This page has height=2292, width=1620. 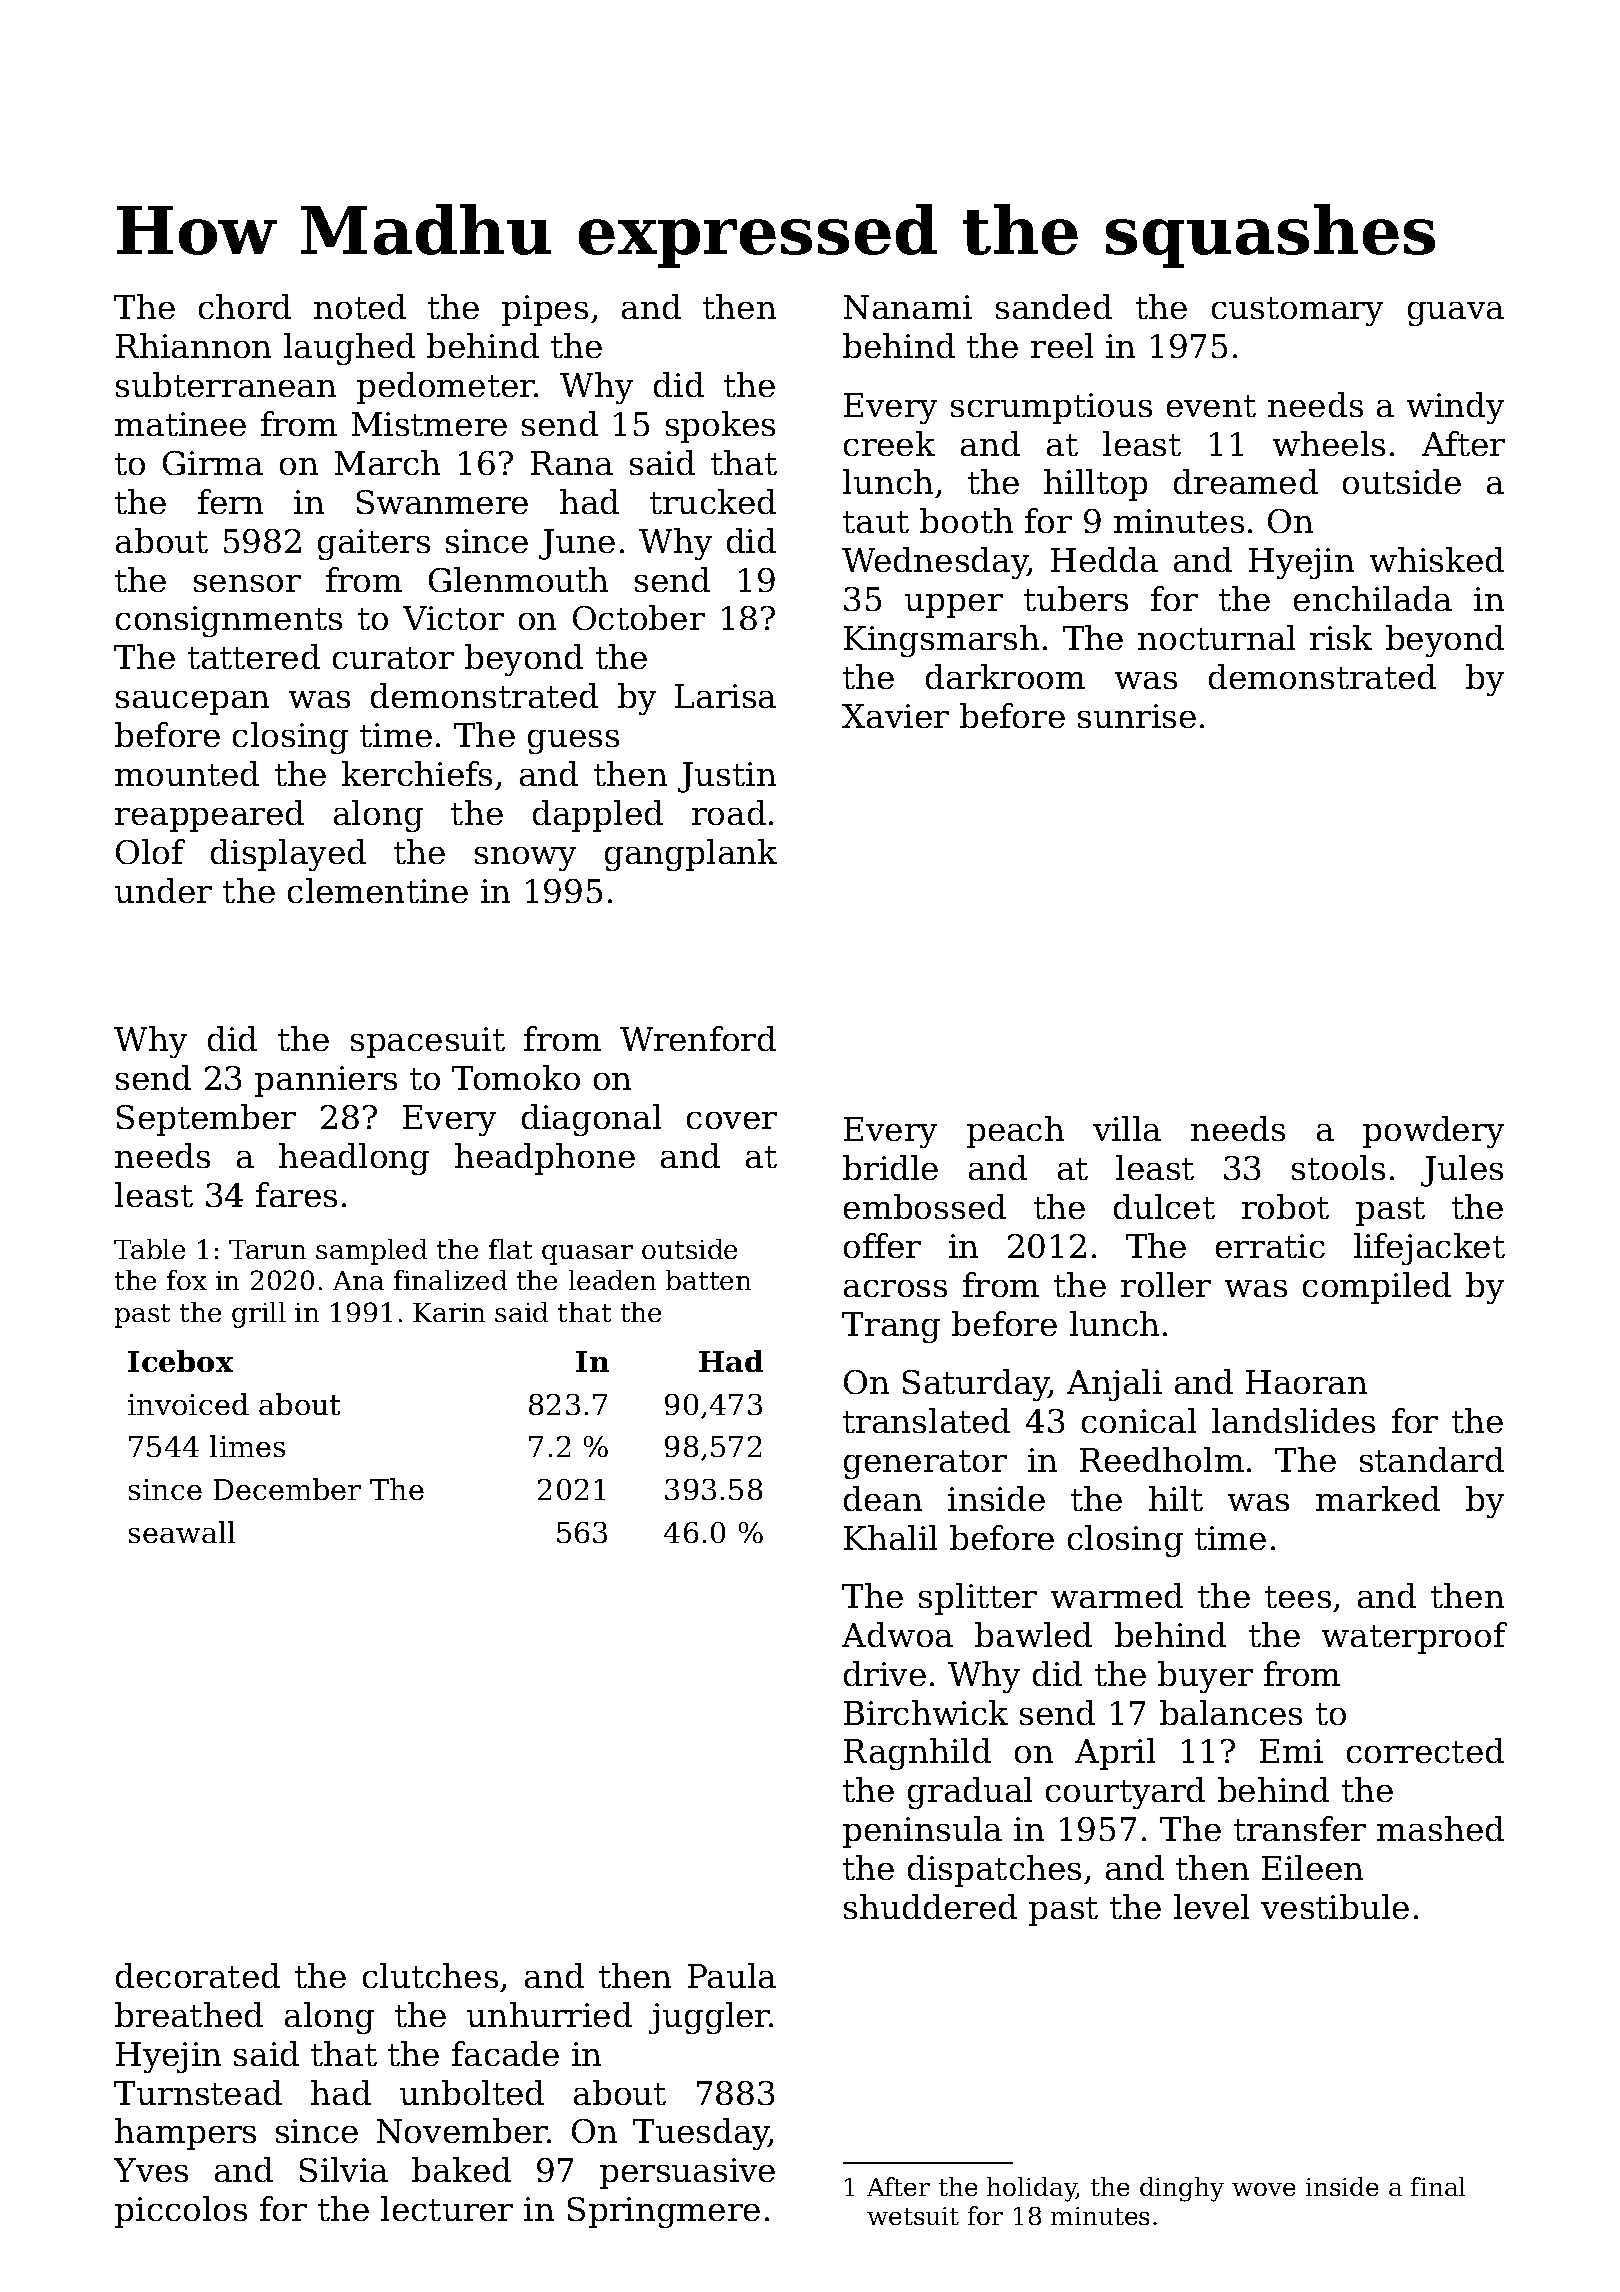 What do you see at coordinates (708, 1280) in the page?
I see `batten` at bounding box center [708, 1280].
